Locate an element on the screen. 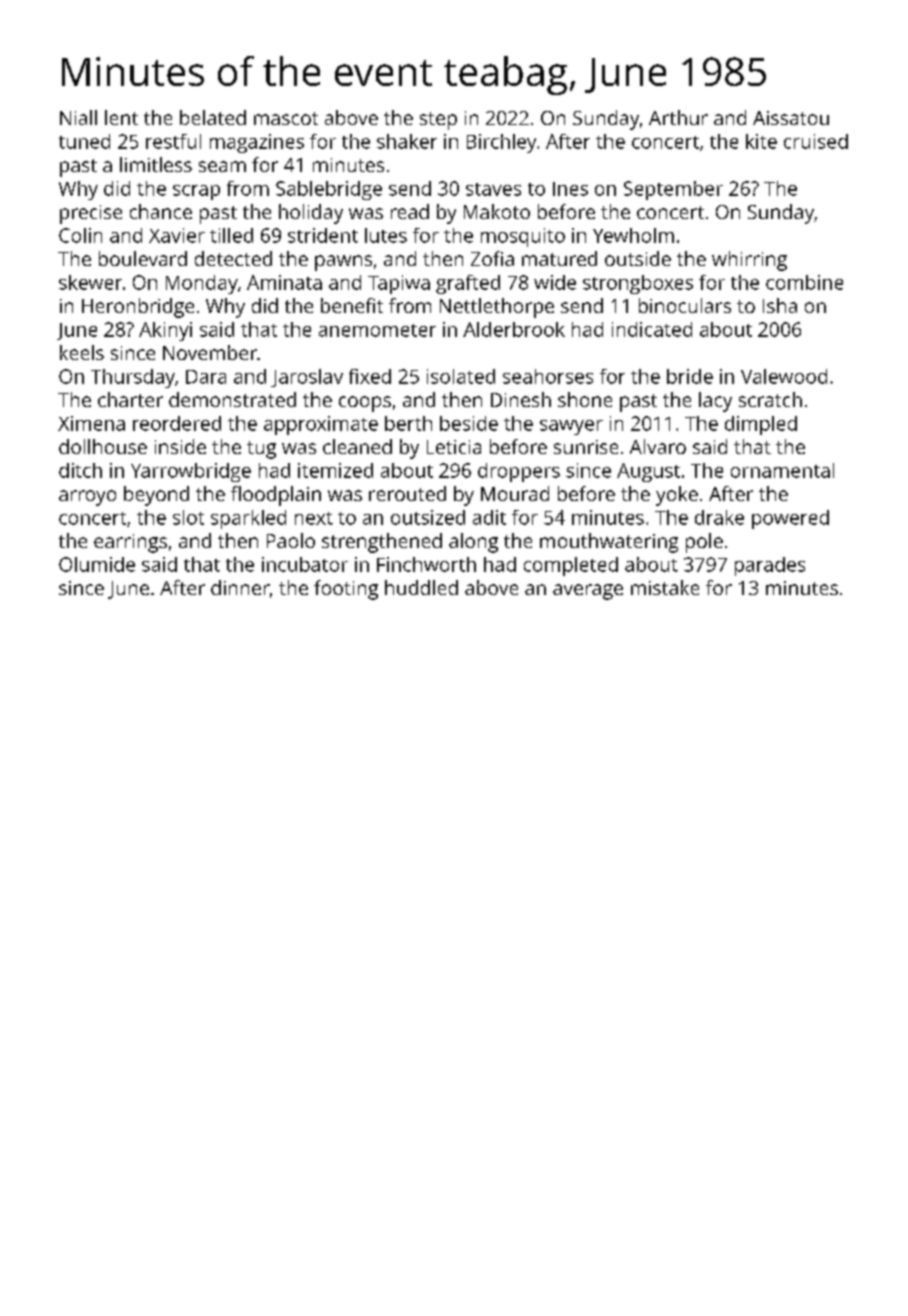 The height and width of the screenshot is (1316, 908). Aminata is located at coordinates (284, 282).
